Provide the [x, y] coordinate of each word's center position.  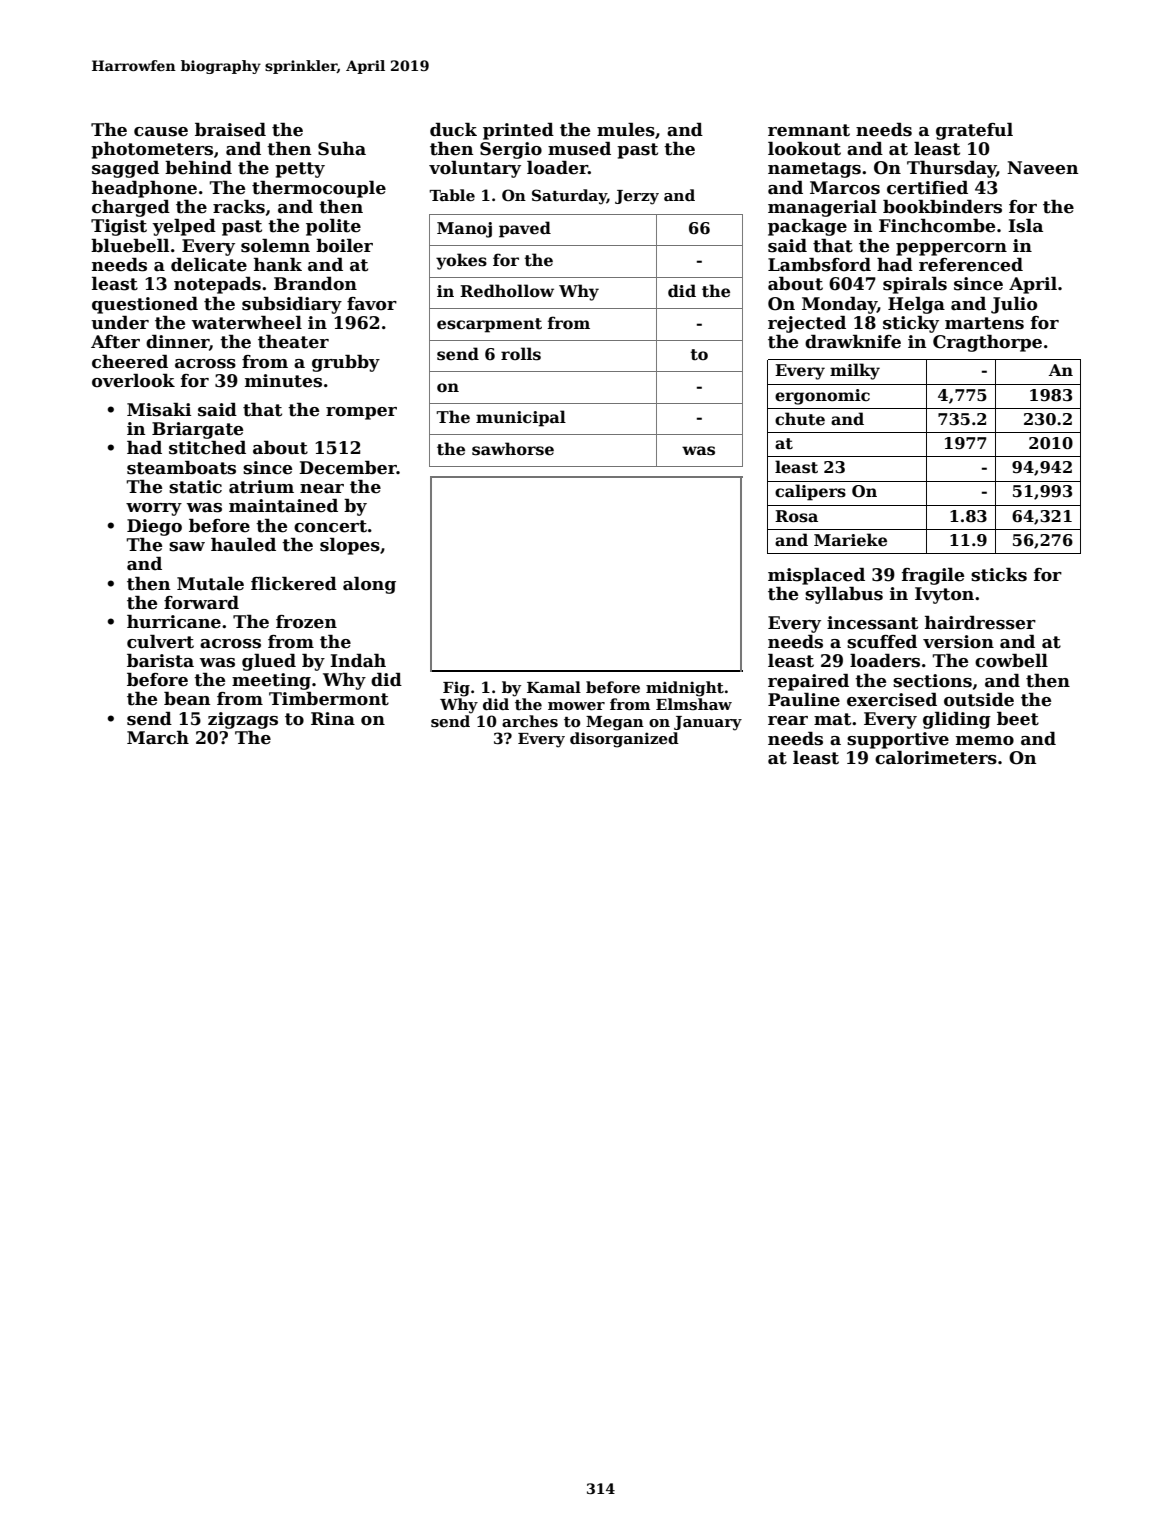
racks [239, 207]
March [158, 738]
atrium [261, 487]
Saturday [569, 197]
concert [330, 526]
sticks [999, 575]
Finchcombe [937, 226]
